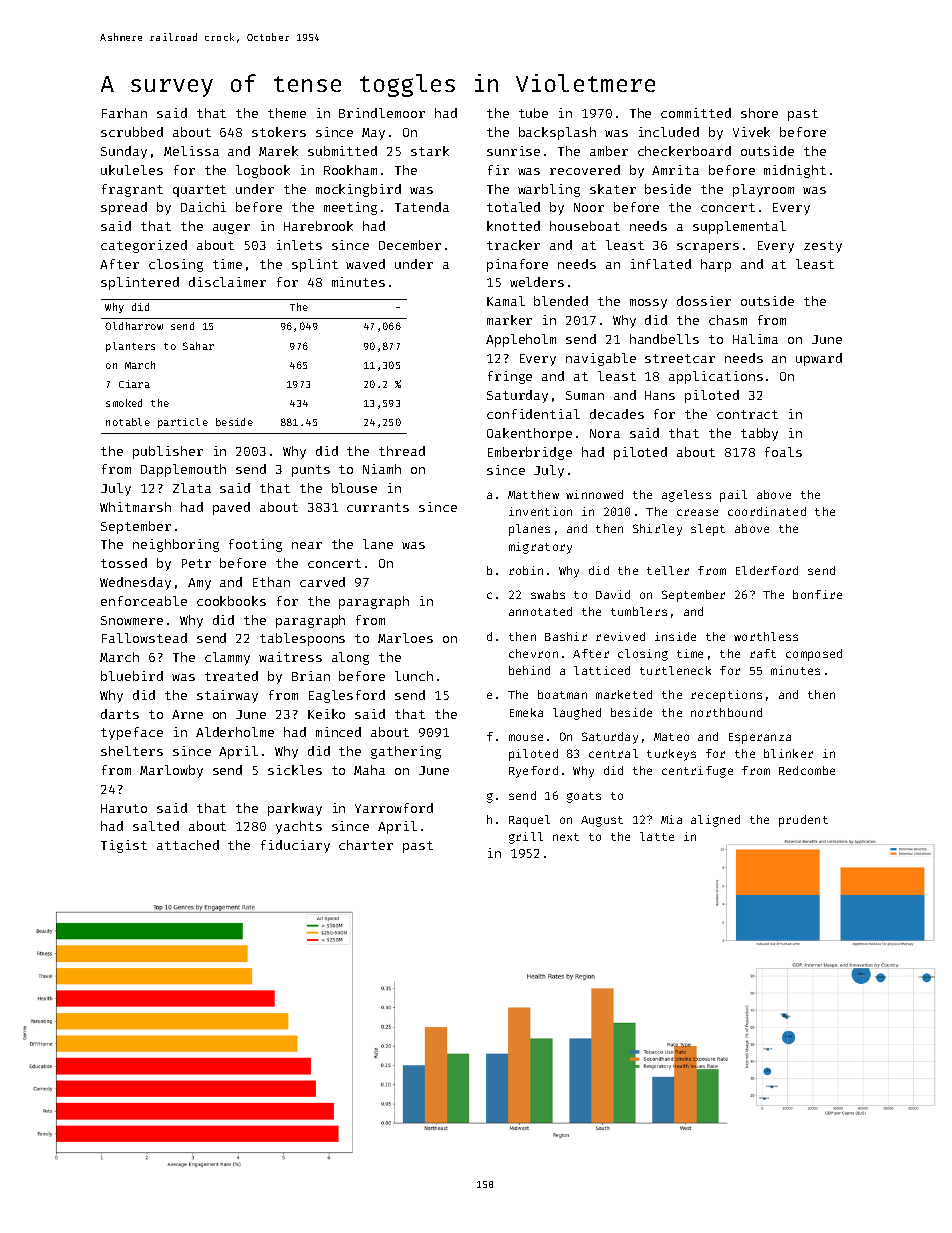  What do you see at coordinates (533, 414) in the document?
I see `confidential` at bounding box center [533, 414].
